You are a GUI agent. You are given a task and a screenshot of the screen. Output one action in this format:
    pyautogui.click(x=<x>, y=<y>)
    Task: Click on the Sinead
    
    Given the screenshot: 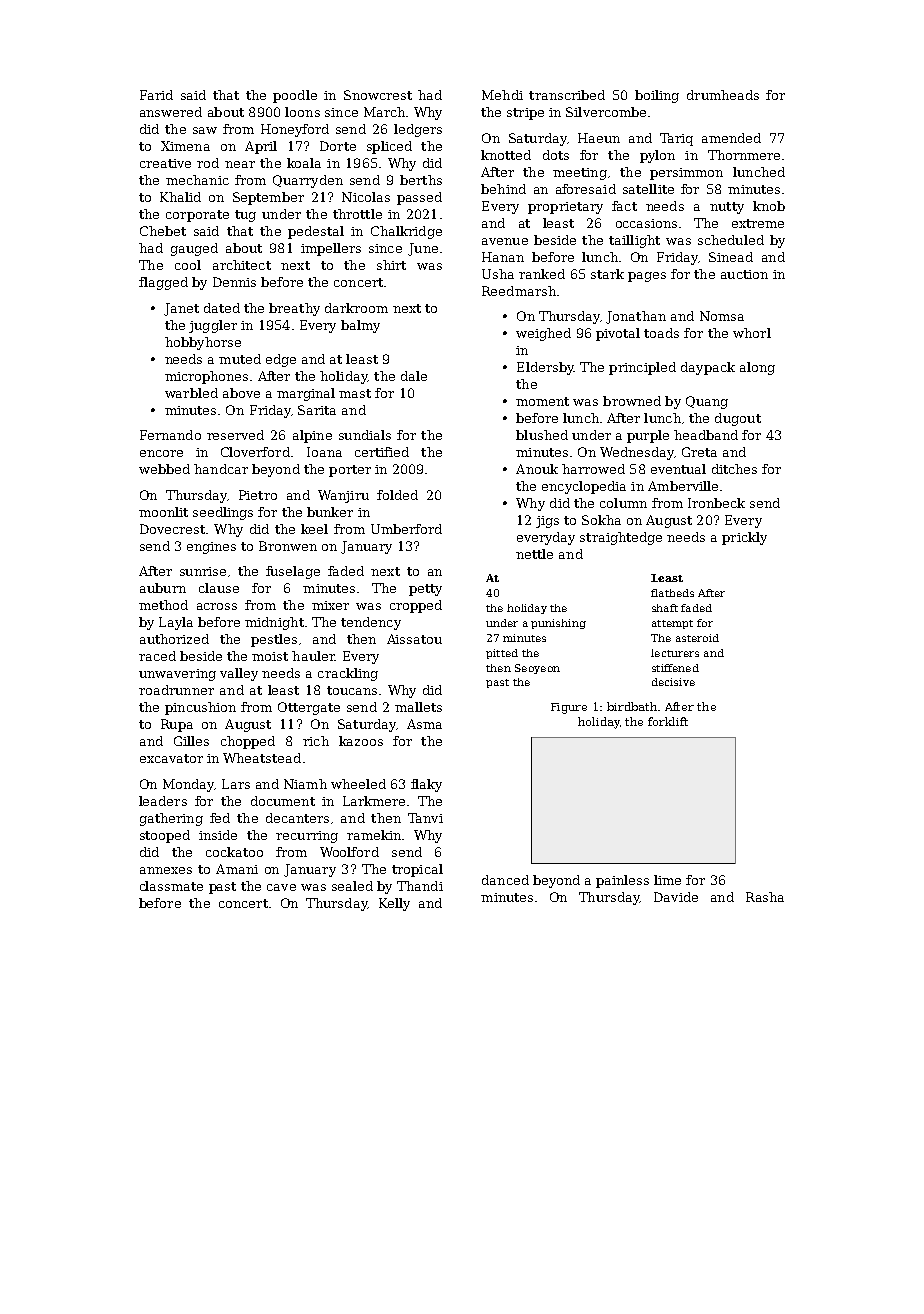 What is the action you would take?
    pyautogui.click(x=731, y=257)
